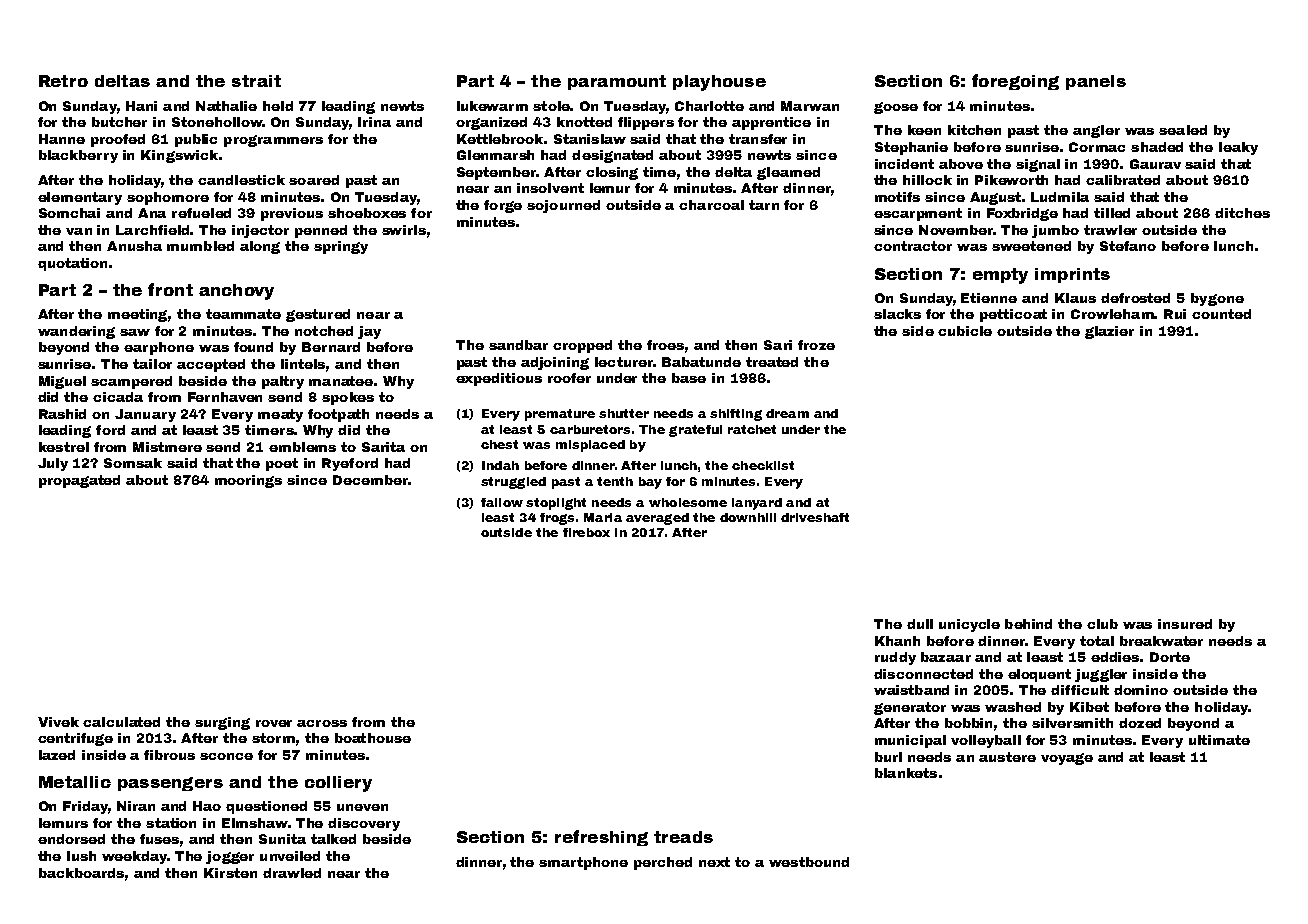 The image size is (1308, 924). What do you see at coordinates (322, 723) in the screenshot?
I see `across` at bounding box center [322, 723].
